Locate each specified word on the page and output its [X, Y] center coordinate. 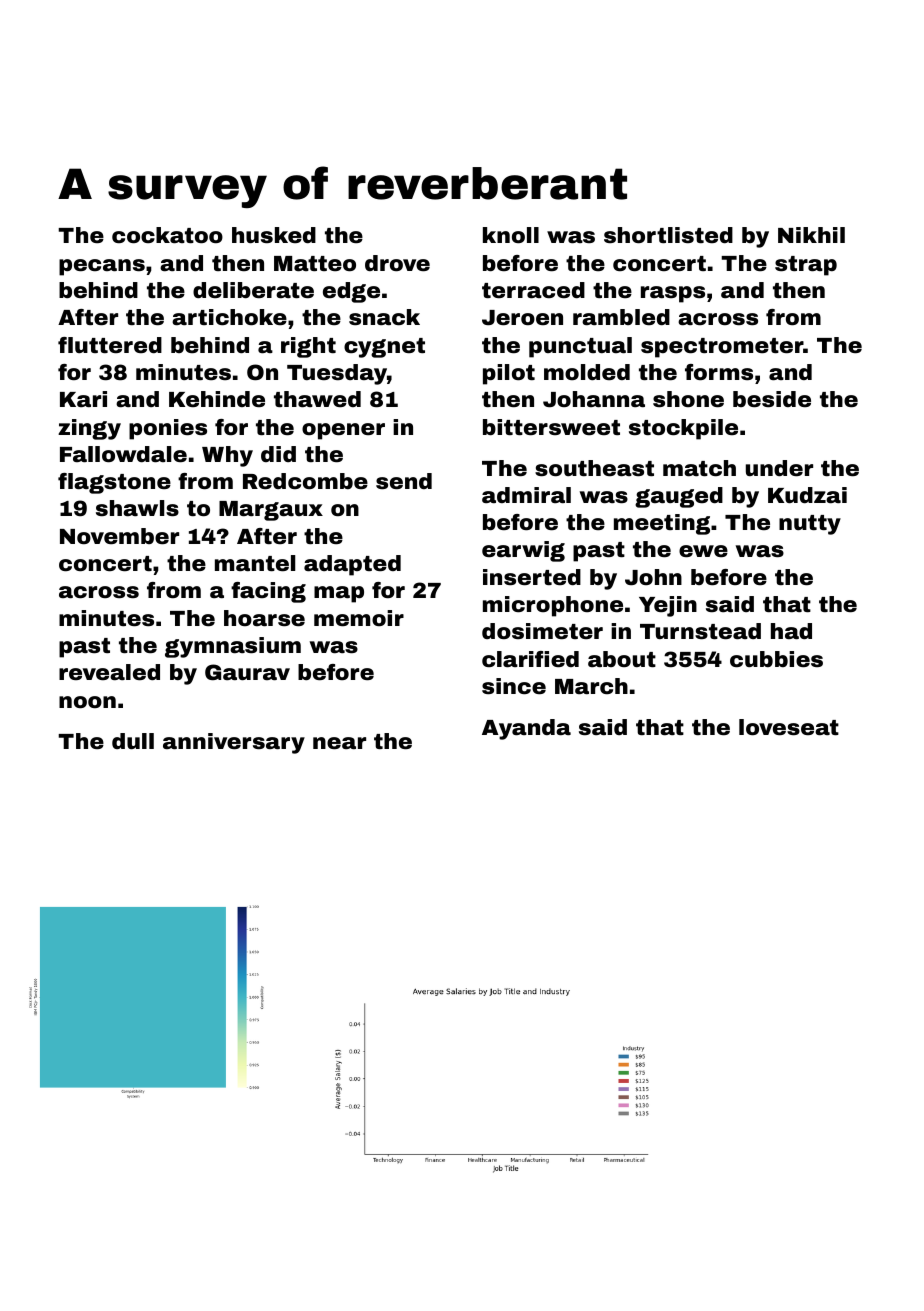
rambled [621, 317]
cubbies [776, 659]
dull [133, 741]
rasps [673, 294]
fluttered [110, 345]
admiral [526, 495]
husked [274, 235]
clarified [530, 659]
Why [227, 456]
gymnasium [233, 647]
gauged [679, 497]
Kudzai [807, 495]
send [404, 481]
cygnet [384, 348]
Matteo [315, 264]
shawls [137, 508]
